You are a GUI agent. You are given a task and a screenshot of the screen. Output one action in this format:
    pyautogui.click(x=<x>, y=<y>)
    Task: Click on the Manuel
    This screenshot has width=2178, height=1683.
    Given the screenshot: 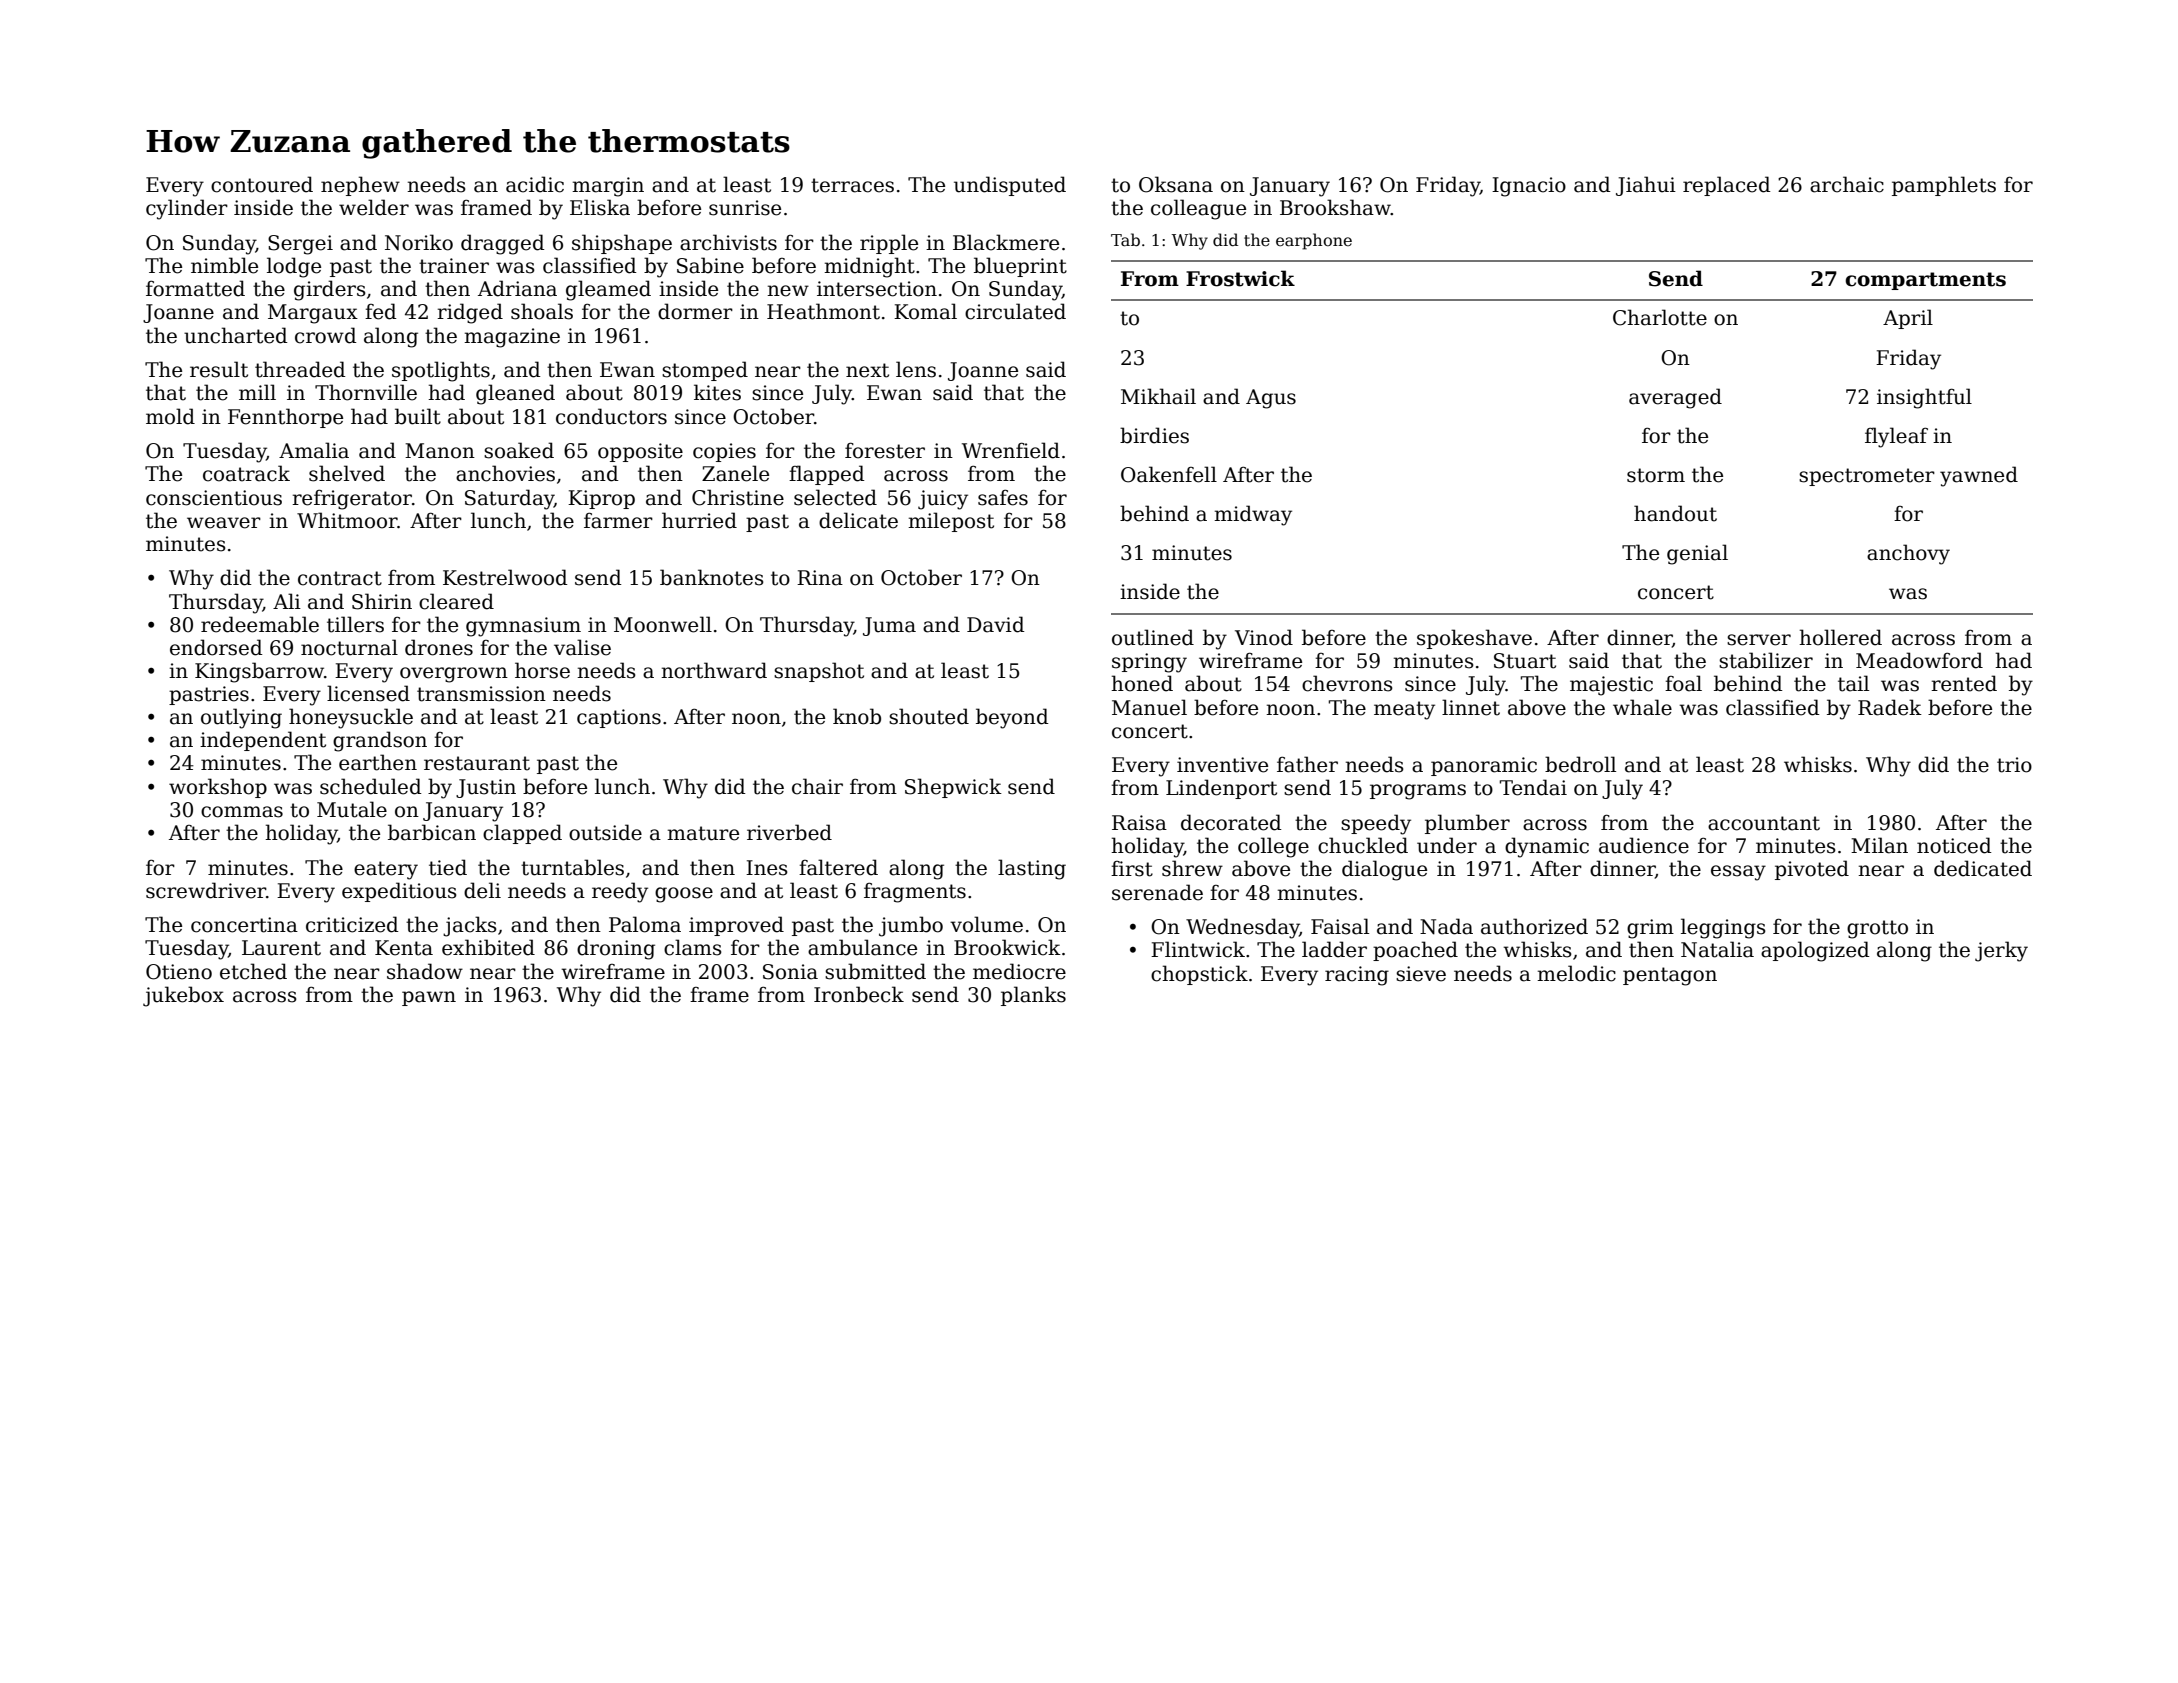 What is the action you would take?
    pyautogui.click(x=1149, y=707)
